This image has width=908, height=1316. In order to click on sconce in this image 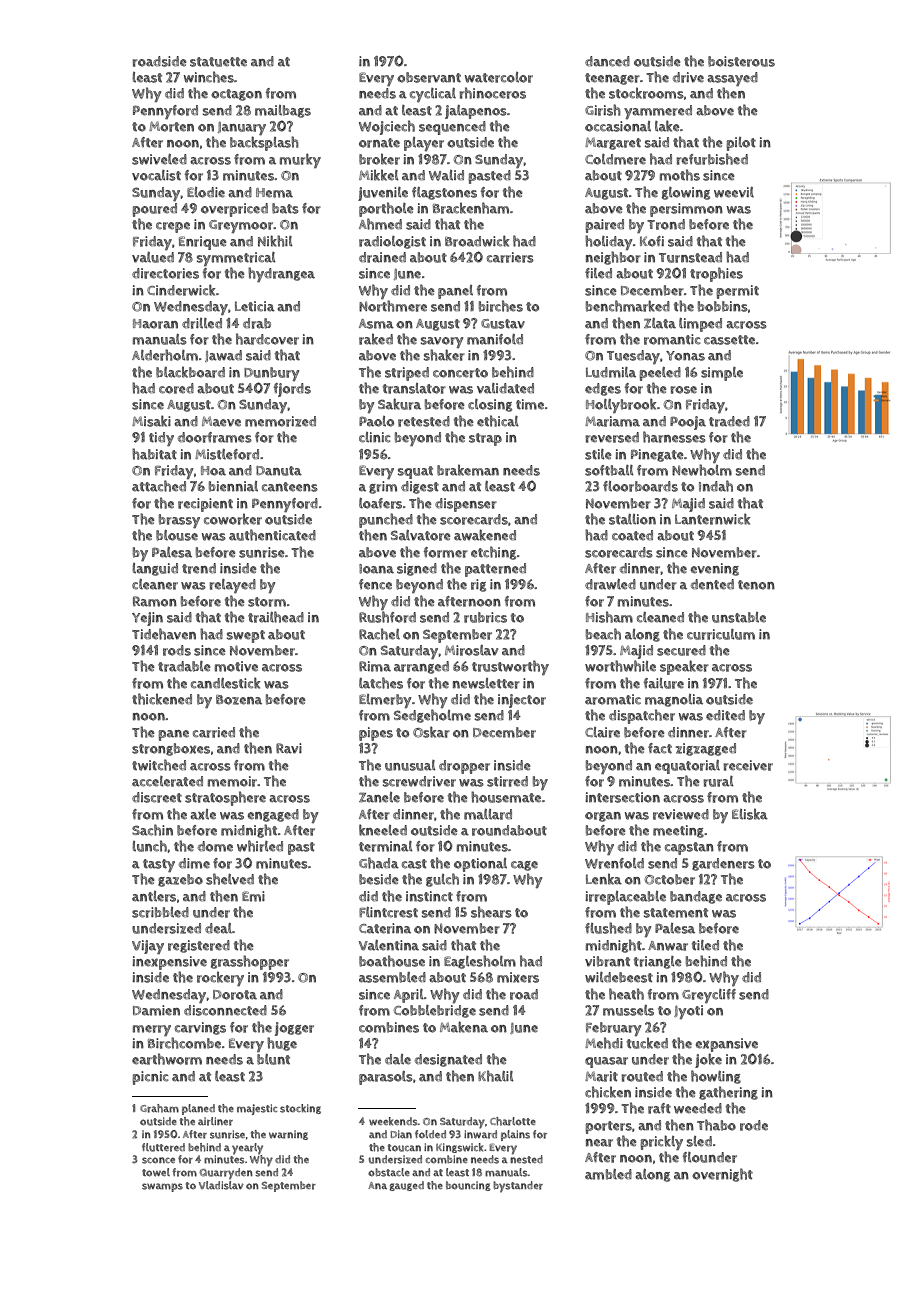, I will do `click(158, 1160)`.
